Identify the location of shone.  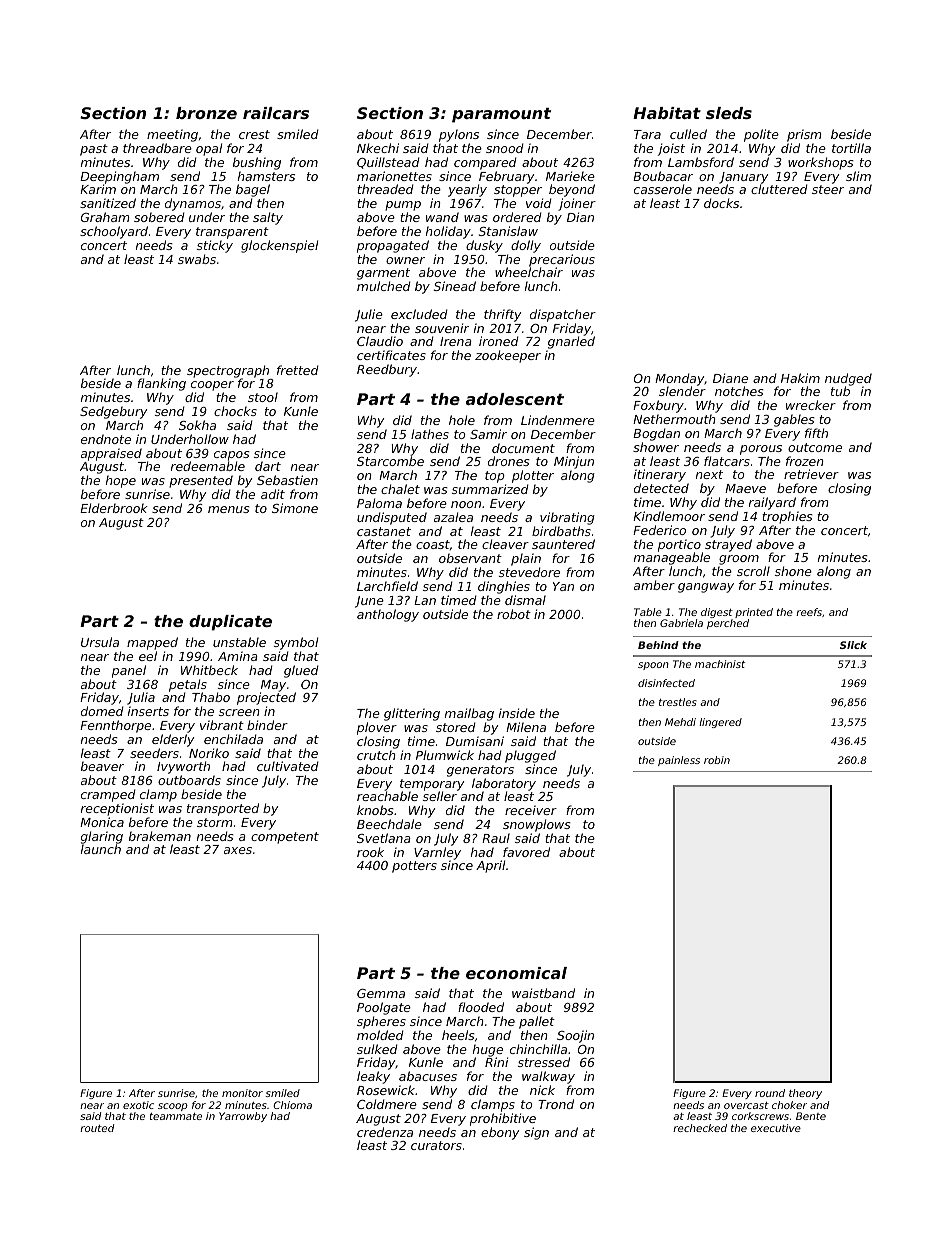
(793, 571).
